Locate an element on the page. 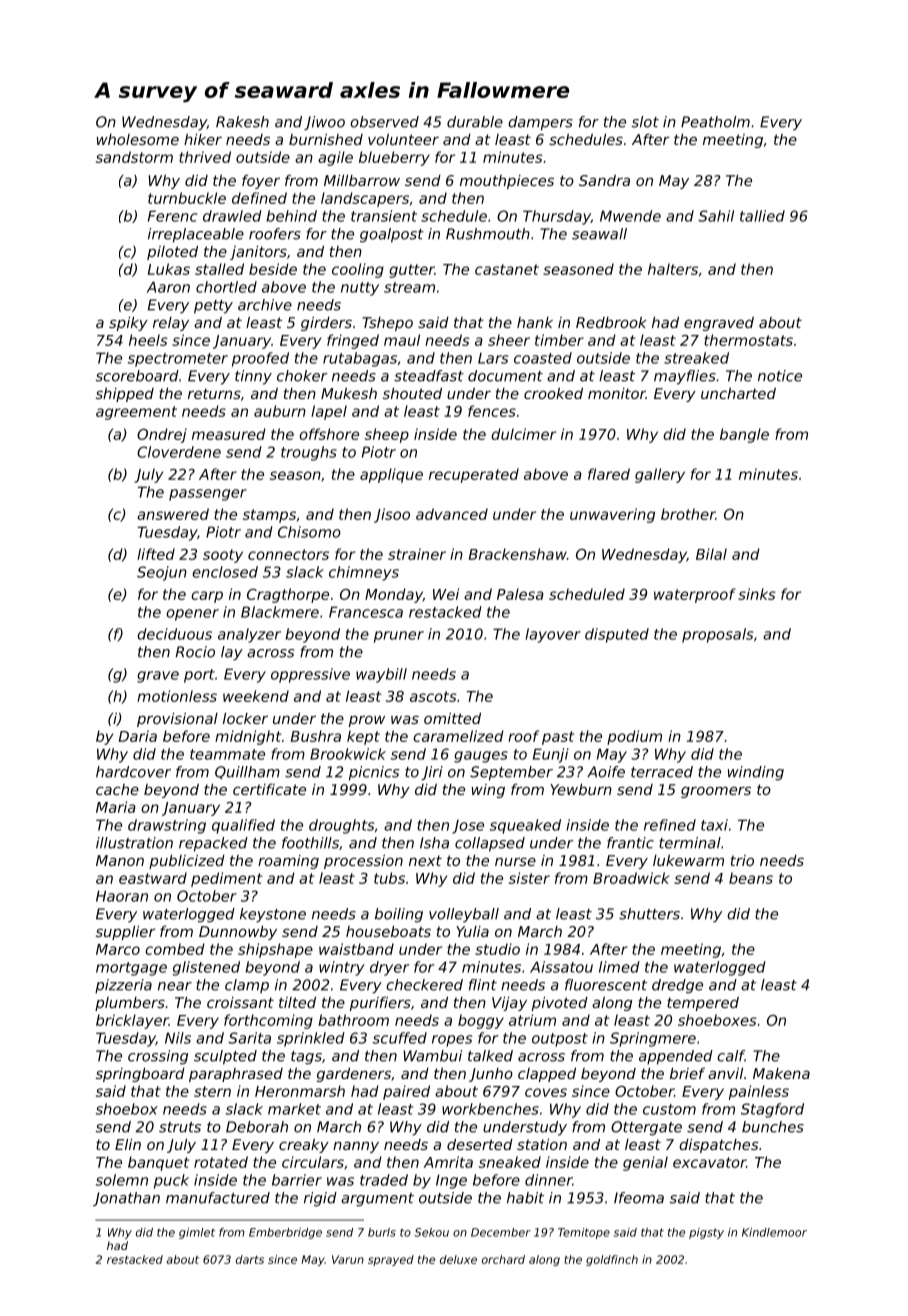 The width and height of the image is (908, 1316). pruner is located at coordinates (399, 637).
